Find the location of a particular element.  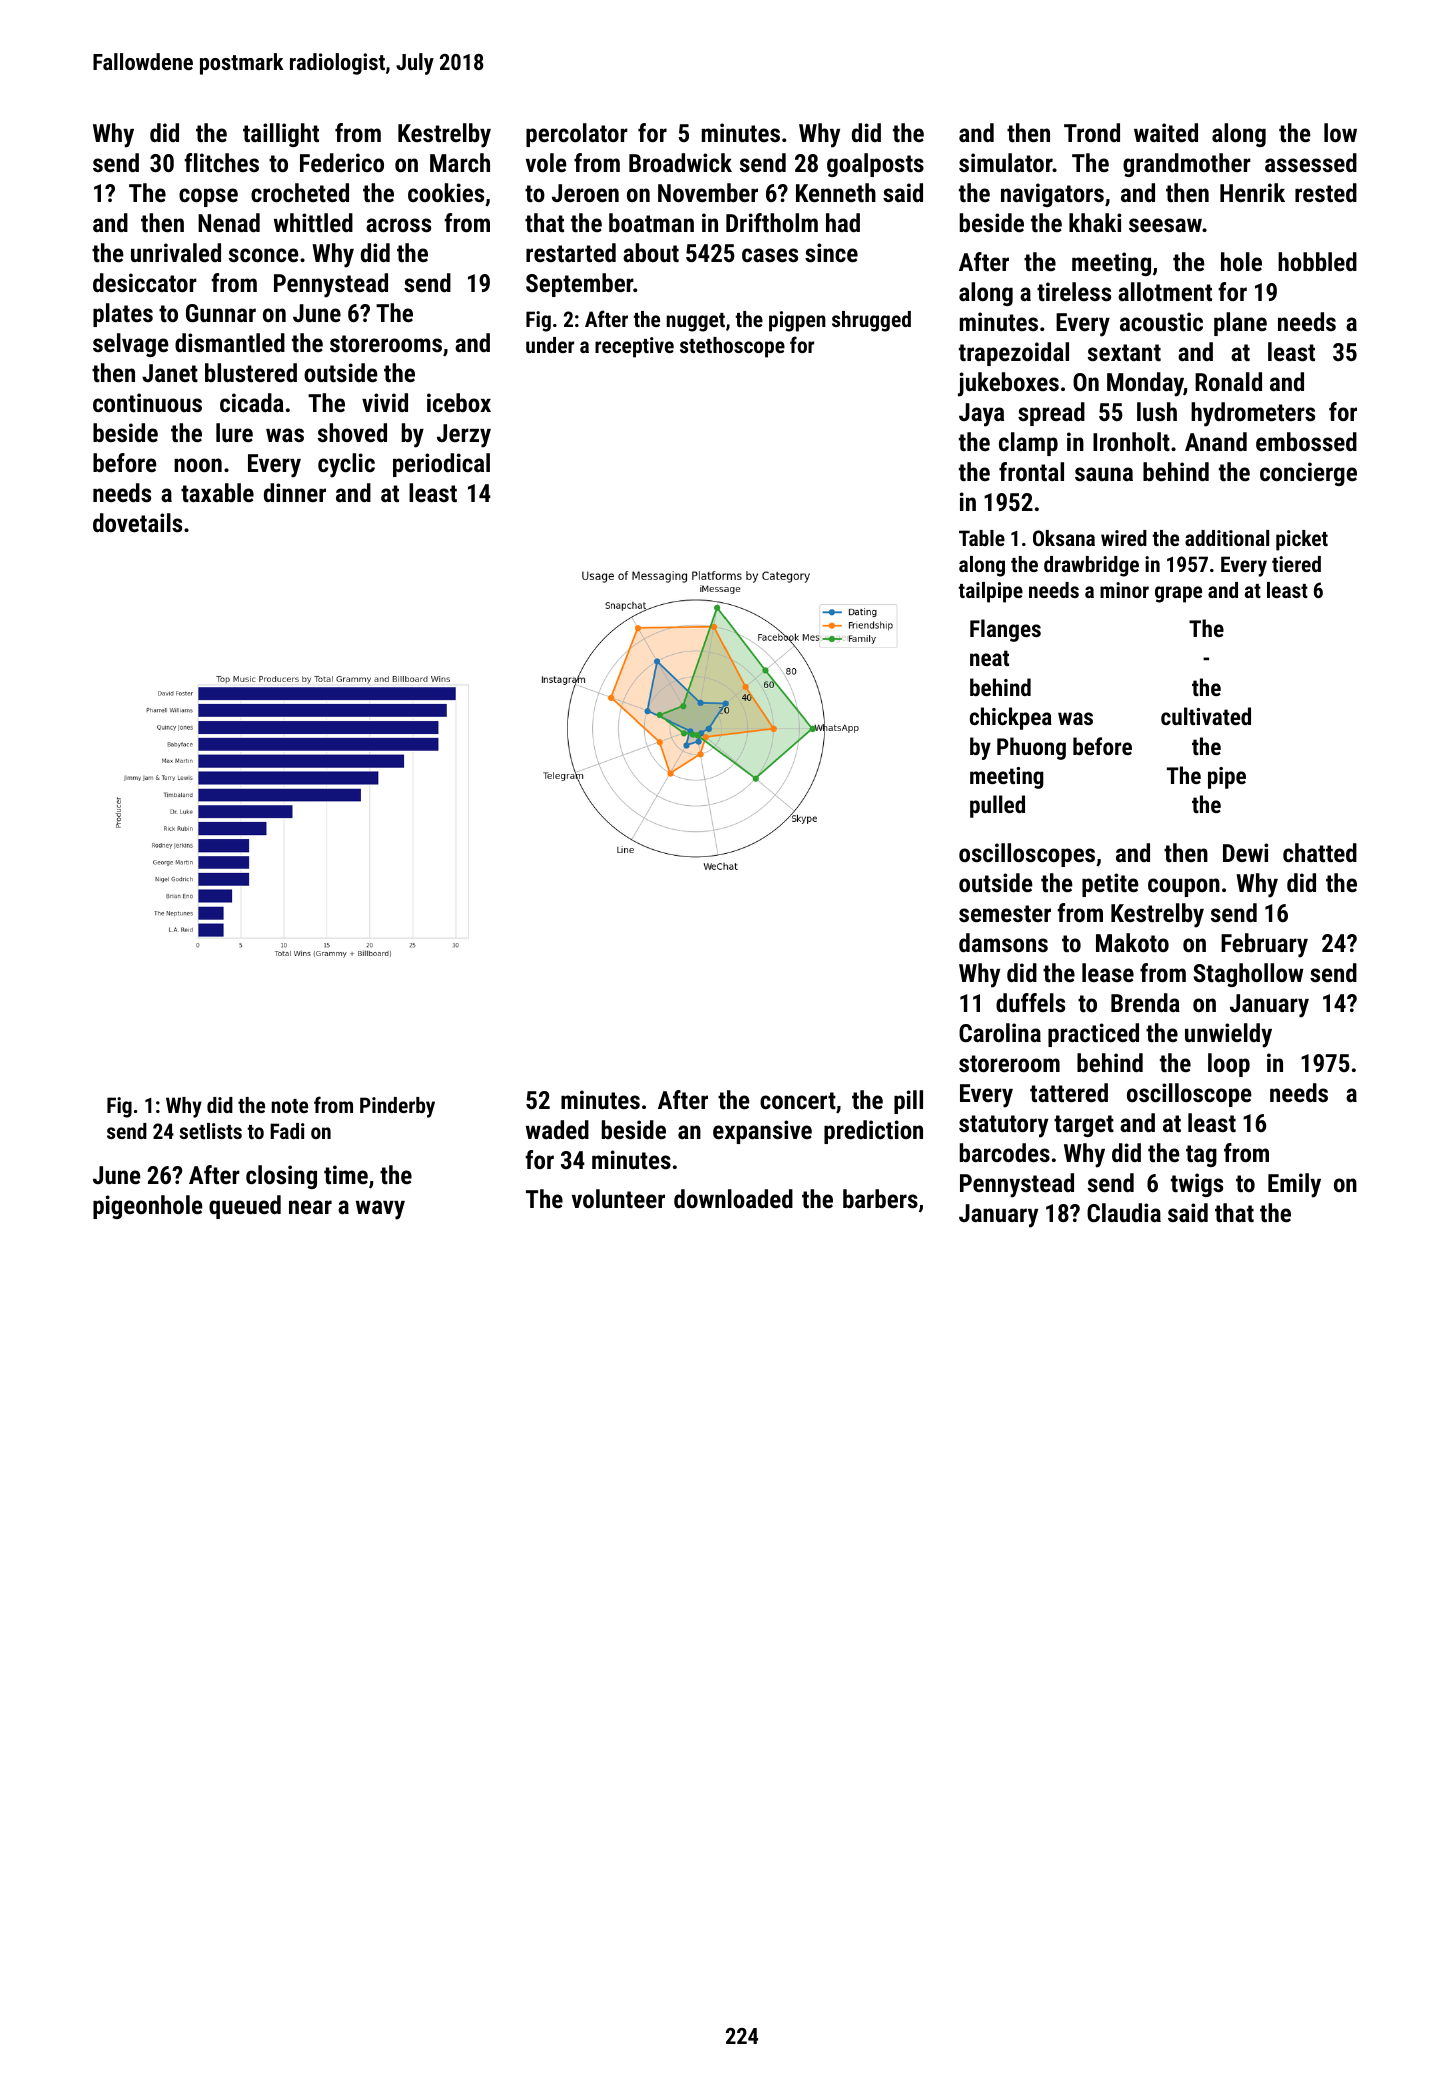

setlists is located at coordinates (211, 1131).
